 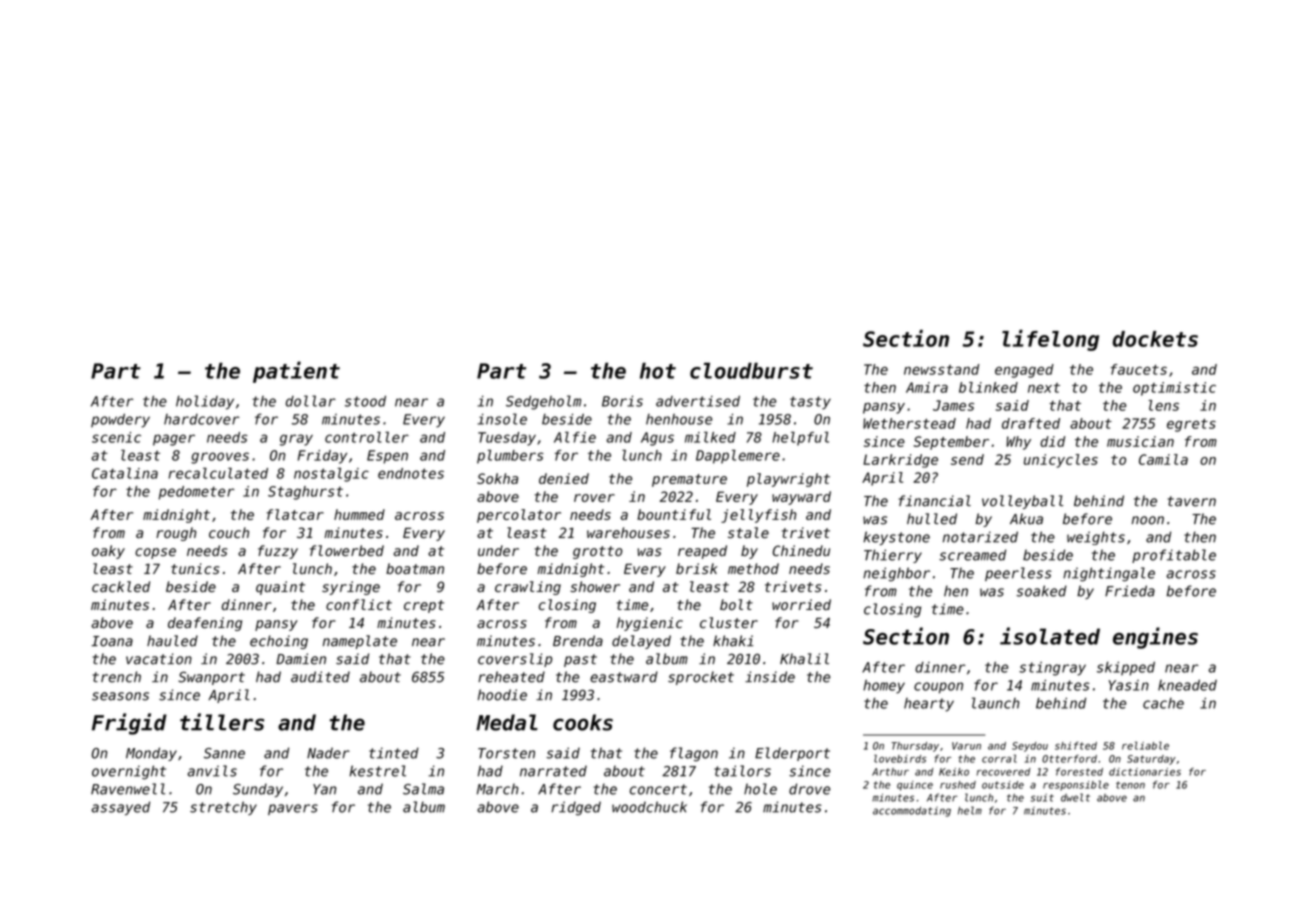 What do you see at coordinates (912, 812) in the screenshot?
I see `accommodating` at bounding box center [912, 812].
